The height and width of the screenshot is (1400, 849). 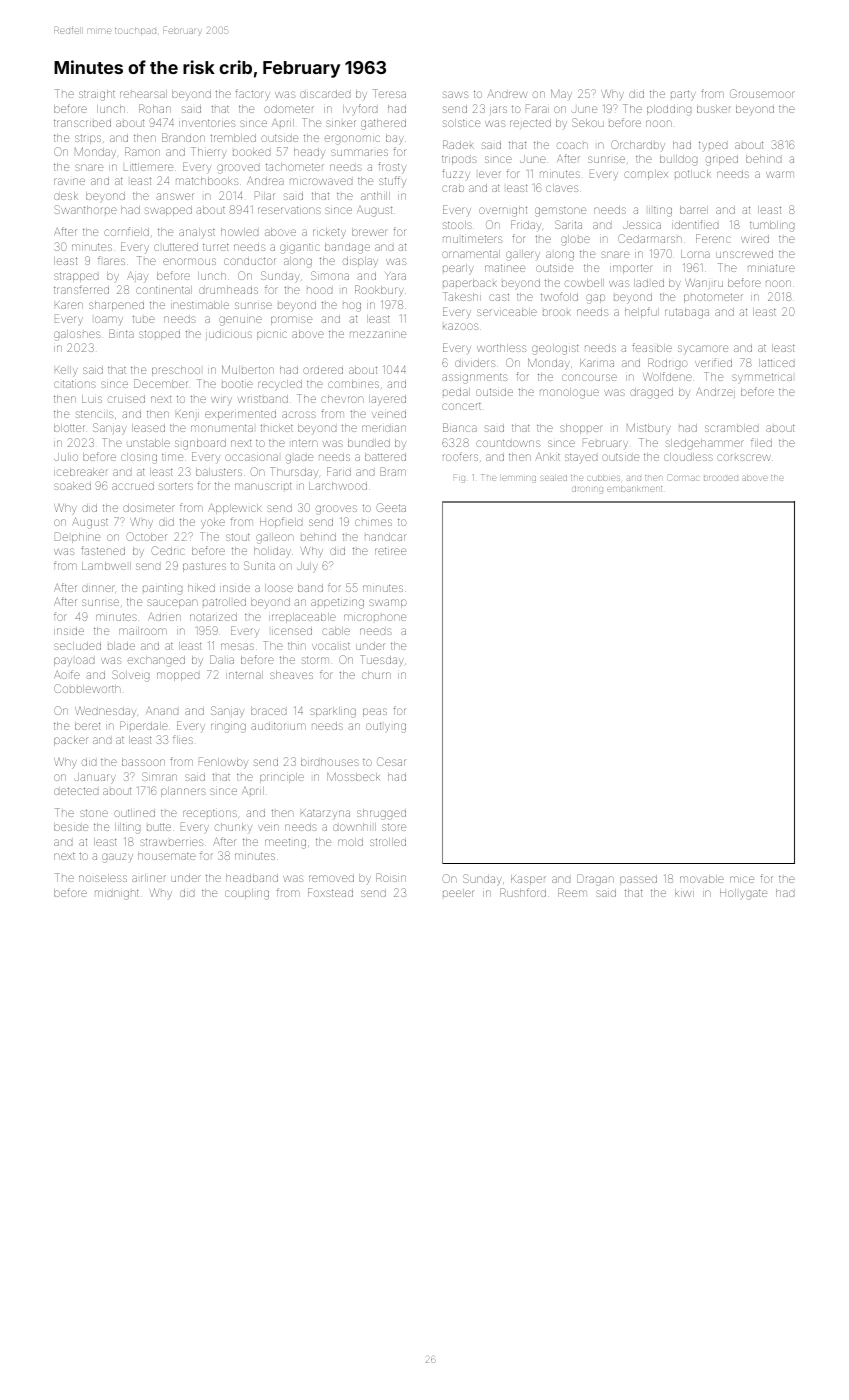 What do you see at coordinates (507, 93) in the screenshot?
I see `Andrew` at bounding box center [507, 93].
